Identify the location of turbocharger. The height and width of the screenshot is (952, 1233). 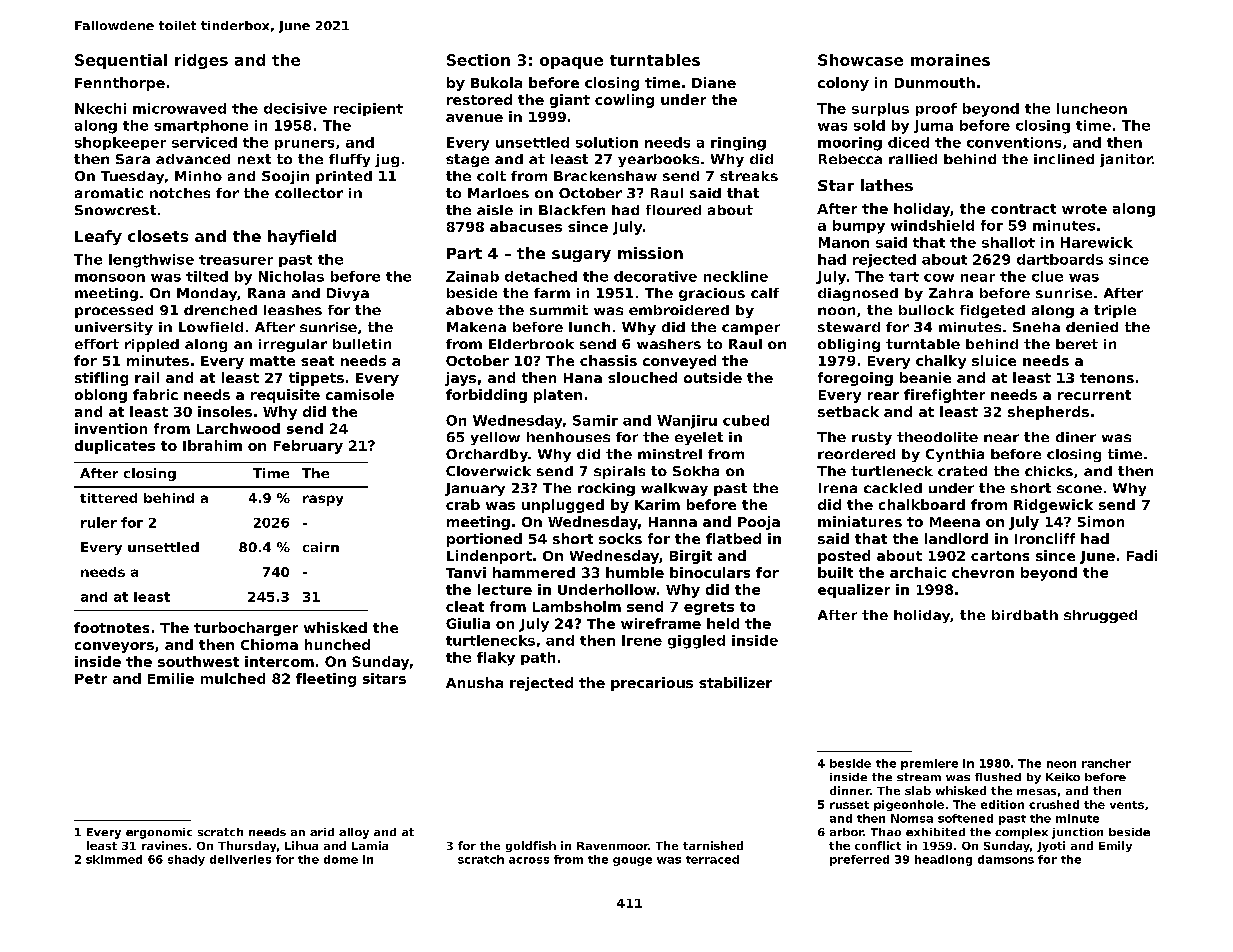
(246, 629).
